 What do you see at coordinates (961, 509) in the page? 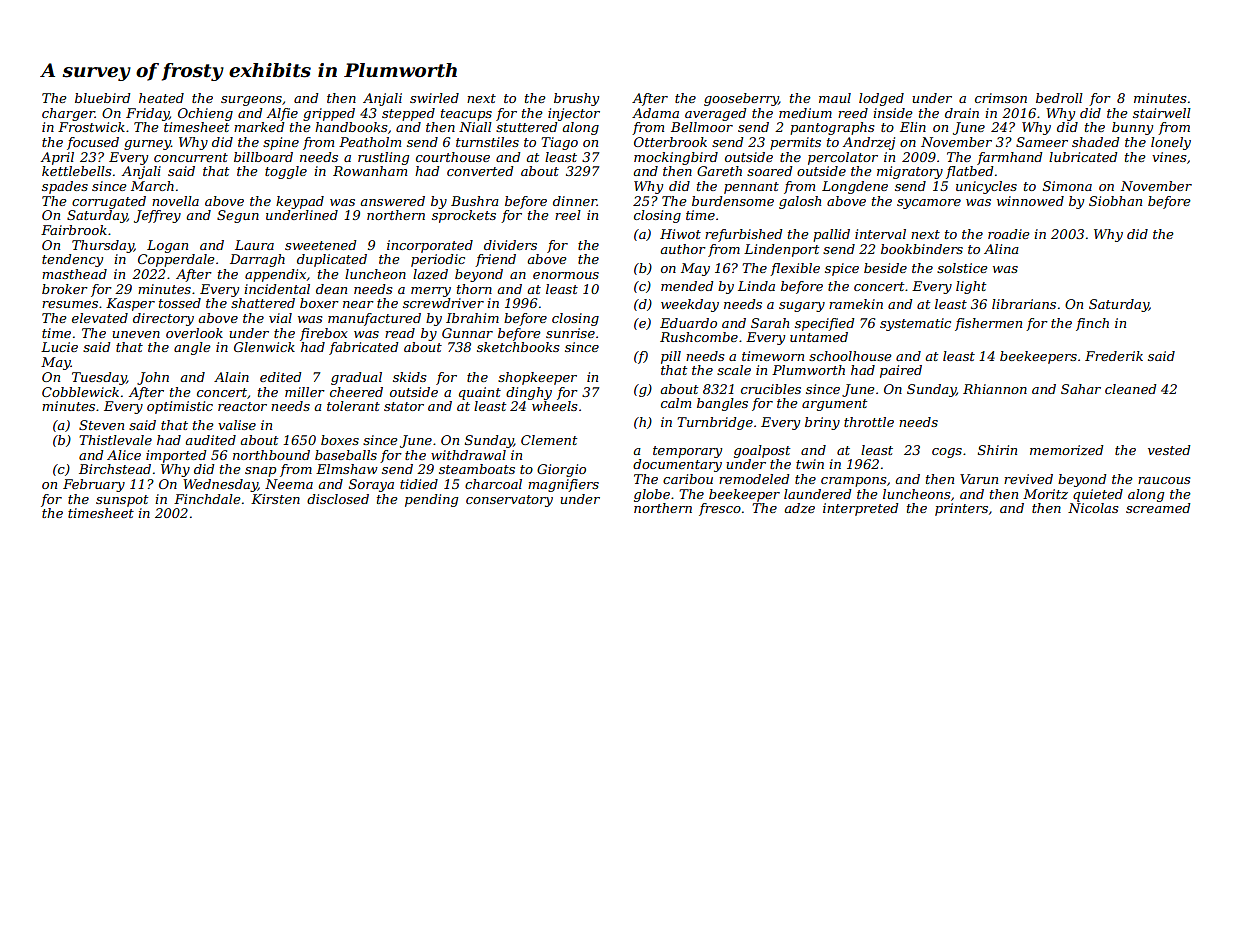
I see `printers` at bounding box center [961, 509].
